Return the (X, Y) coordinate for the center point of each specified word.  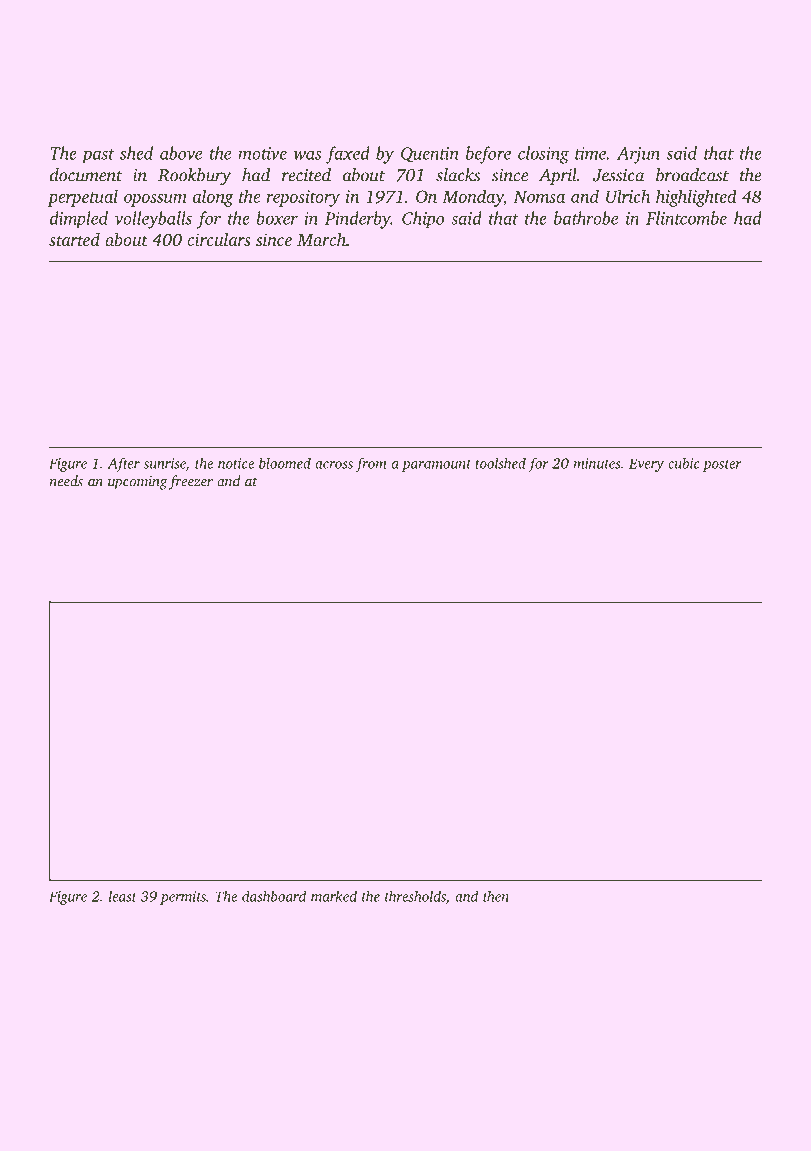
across (334, 465)
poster (722, 466)
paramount (436, 466)
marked (334, 896)
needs (66, 481)
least (123, 896)
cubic (684, 463)
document (86, 175)
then (496, 896)
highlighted (696, 198)
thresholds (415, 896)
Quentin (430, 155)
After (123, 464)
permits (183, 898)
